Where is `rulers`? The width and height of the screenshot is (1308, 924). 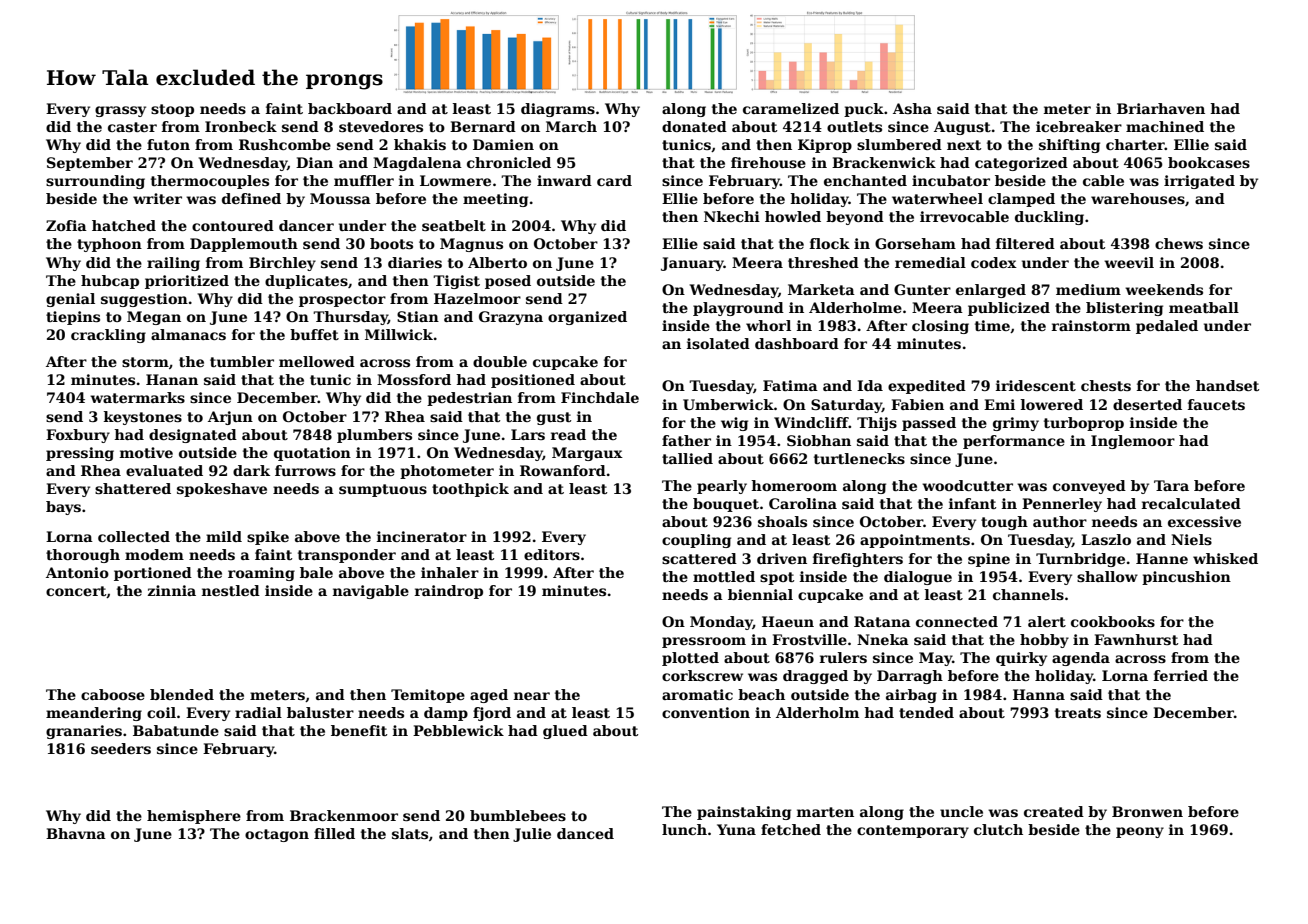
rulers is located at coordinates (843, 657).
